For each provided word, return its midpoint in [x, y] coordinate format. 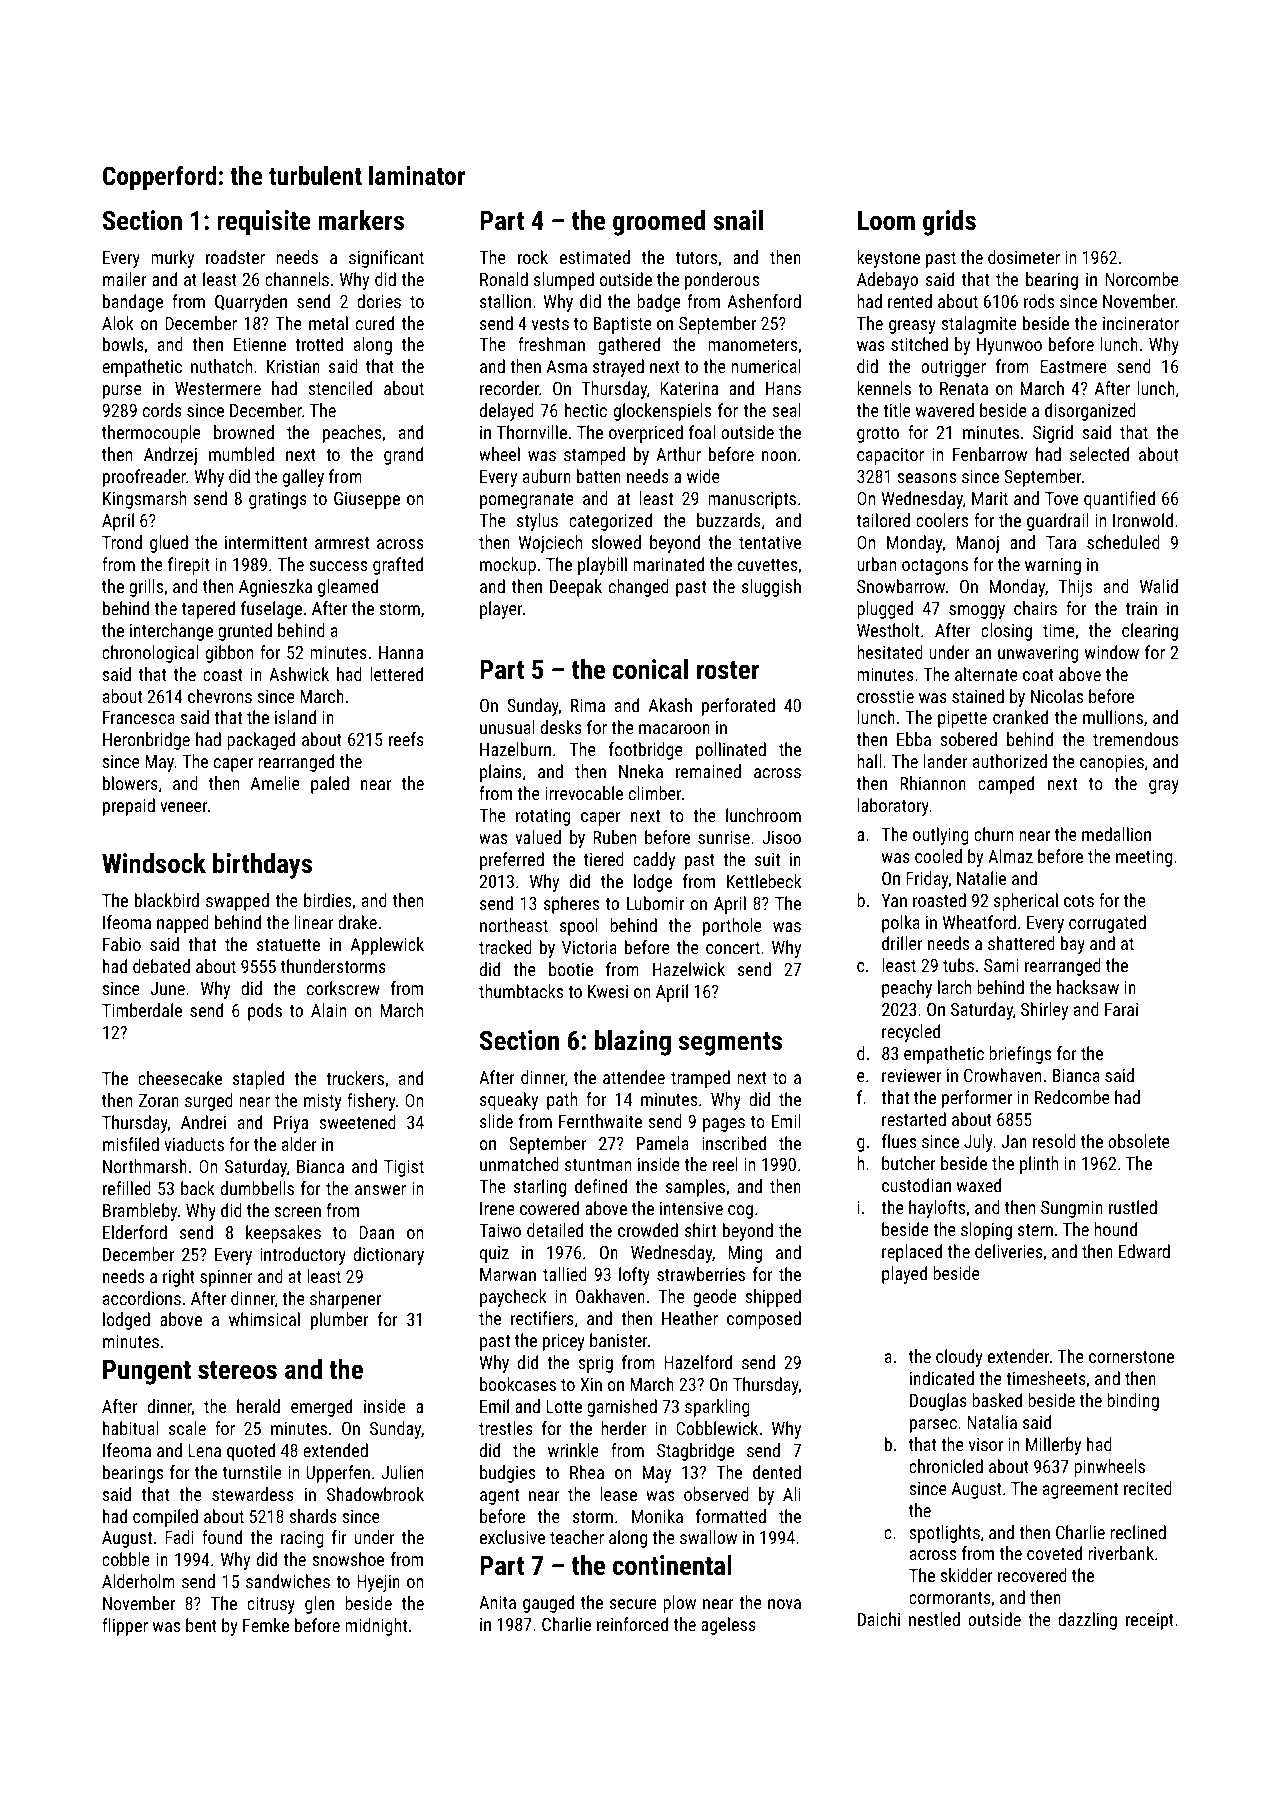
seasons [926, 478]
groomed [659, 223]
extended [335, 1450]
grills [146, 588]
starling [540, 1188]
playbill [602, 566]
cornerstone [1131, 1357]
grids [949, 223]
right [179, 1278]
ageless [728, 1626]
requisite [264, 223]
